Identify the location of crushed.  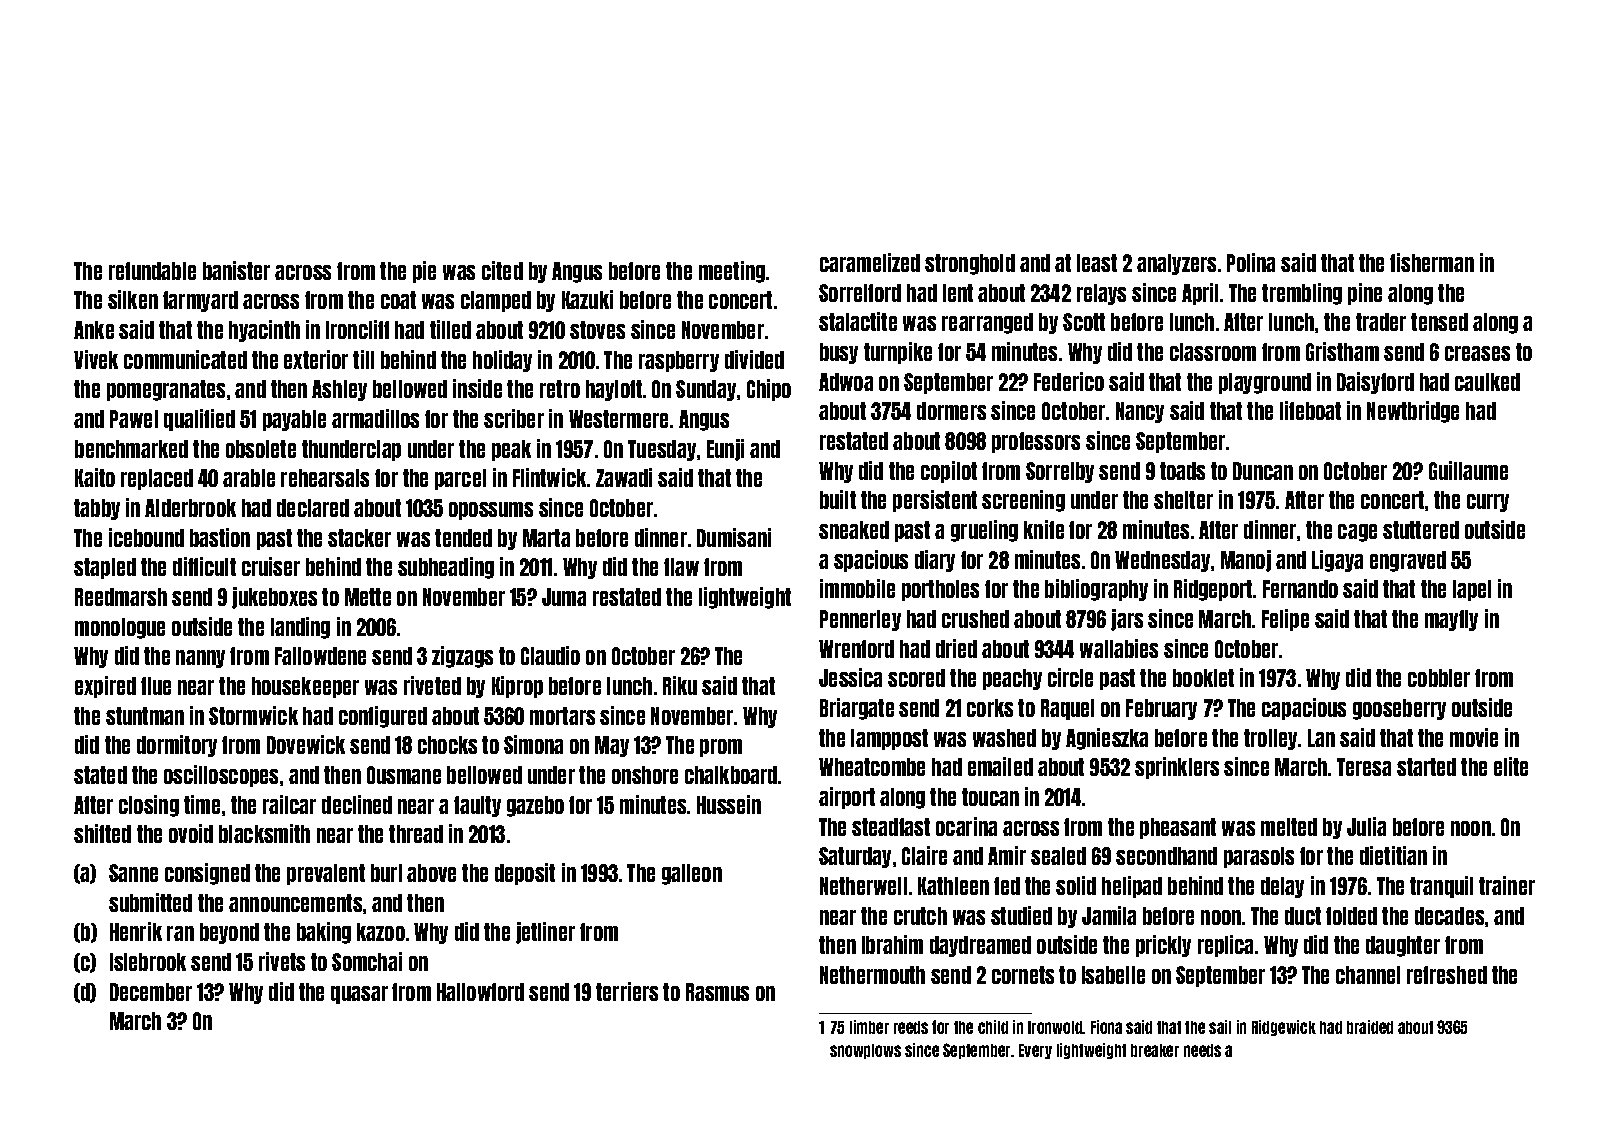
(975, 619).
